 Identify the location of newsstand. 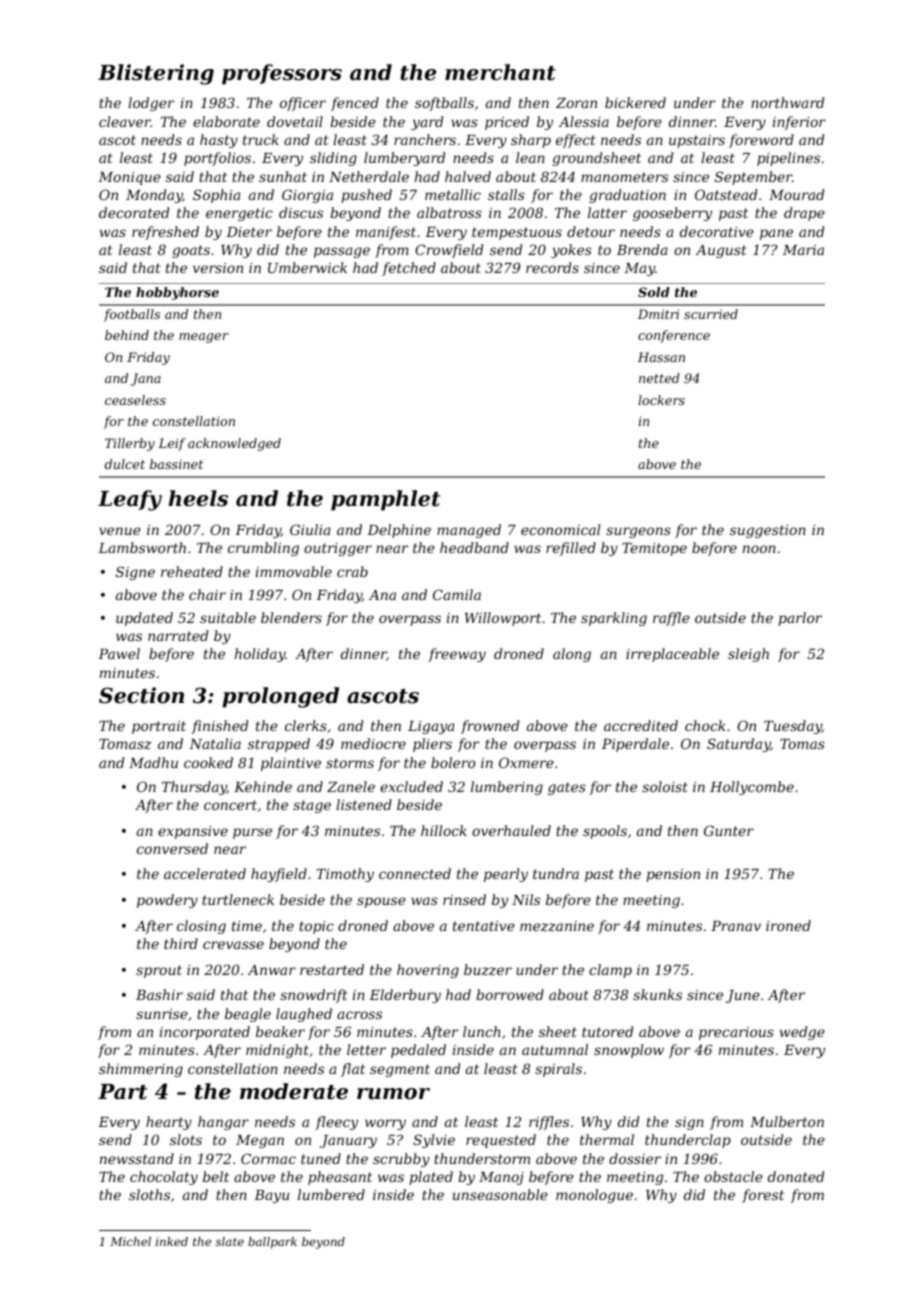
(137, 1158).
